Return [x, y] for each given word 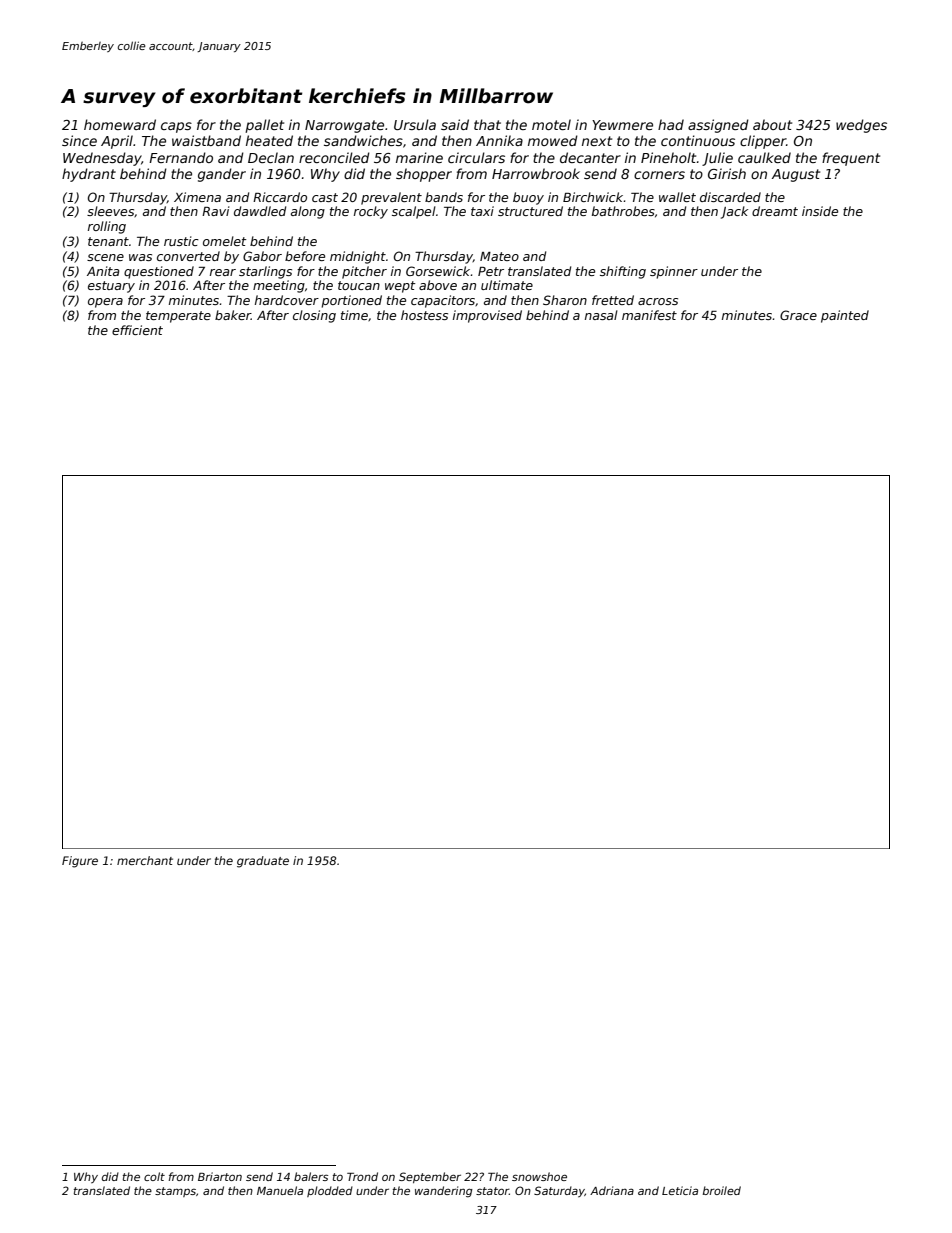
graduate [263, 862]
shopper [424, 175]
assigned [718, 126]
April [117, 142]
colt [154, 1176]
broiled [721, 1190]
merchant [145, 860]
